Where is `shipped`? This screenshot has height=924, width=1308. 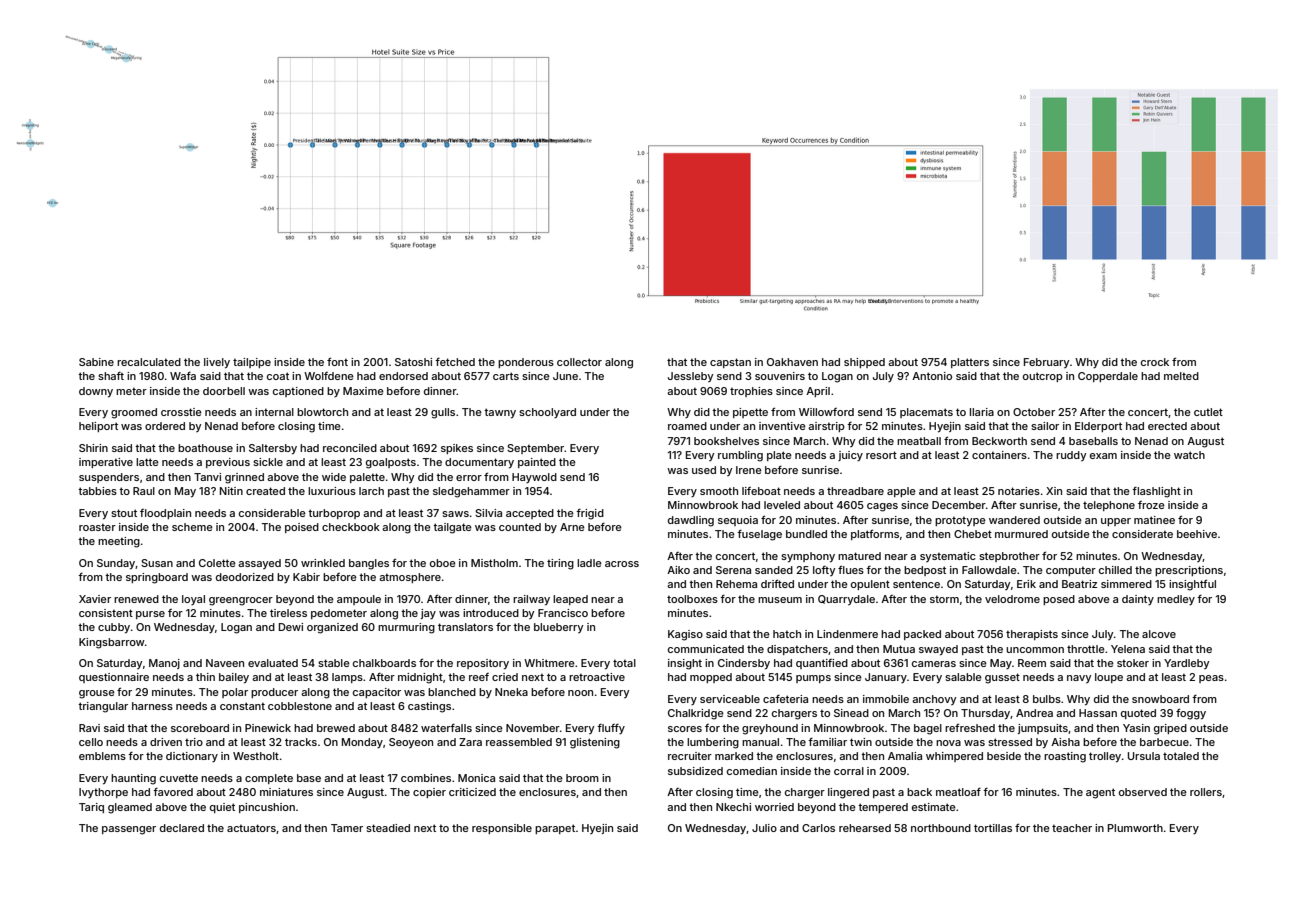 shipped is located at coordinates (864, 363).
